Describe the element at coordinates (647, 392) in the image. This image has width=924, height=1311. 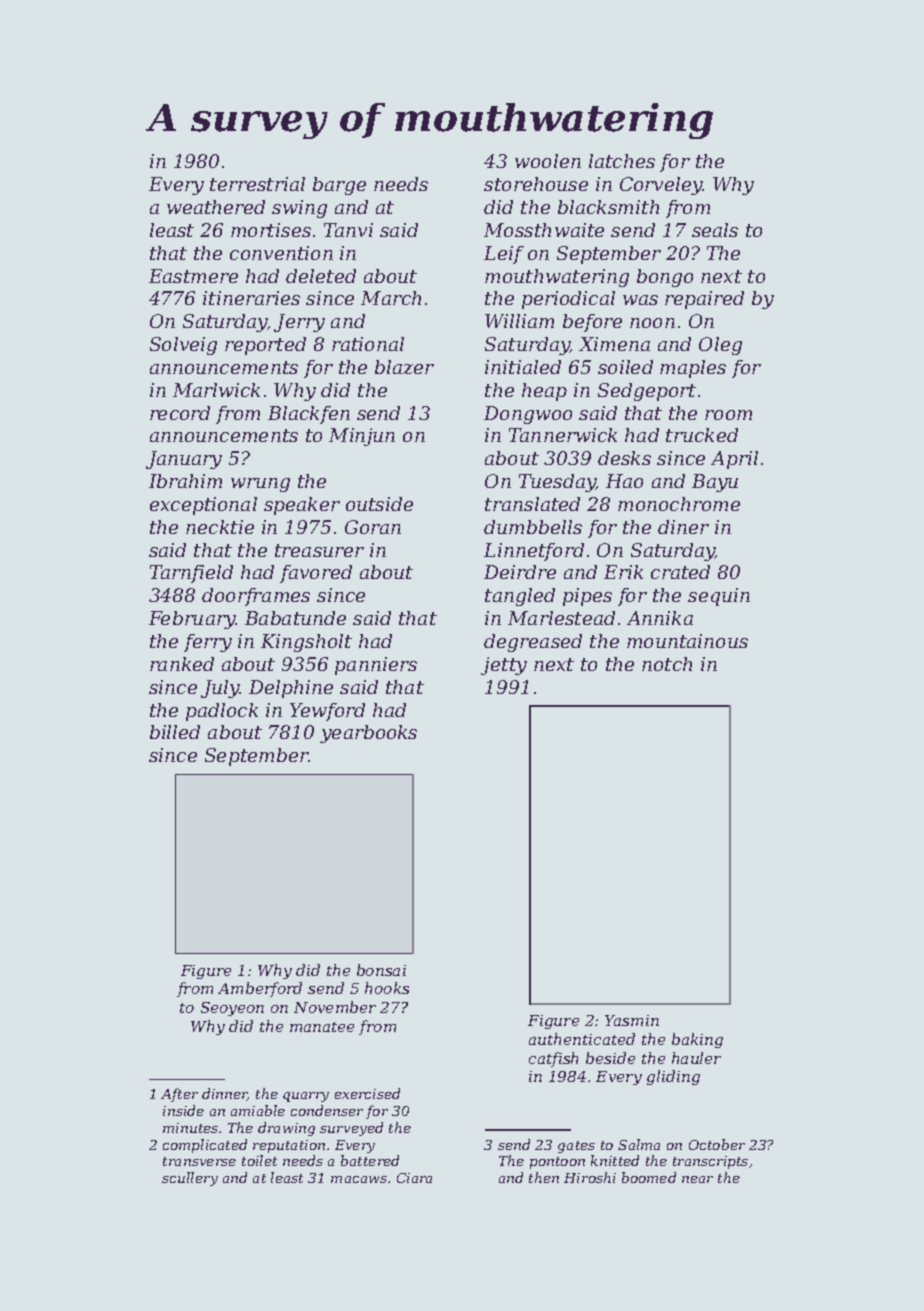
I see `Sedgeport` at that location.
